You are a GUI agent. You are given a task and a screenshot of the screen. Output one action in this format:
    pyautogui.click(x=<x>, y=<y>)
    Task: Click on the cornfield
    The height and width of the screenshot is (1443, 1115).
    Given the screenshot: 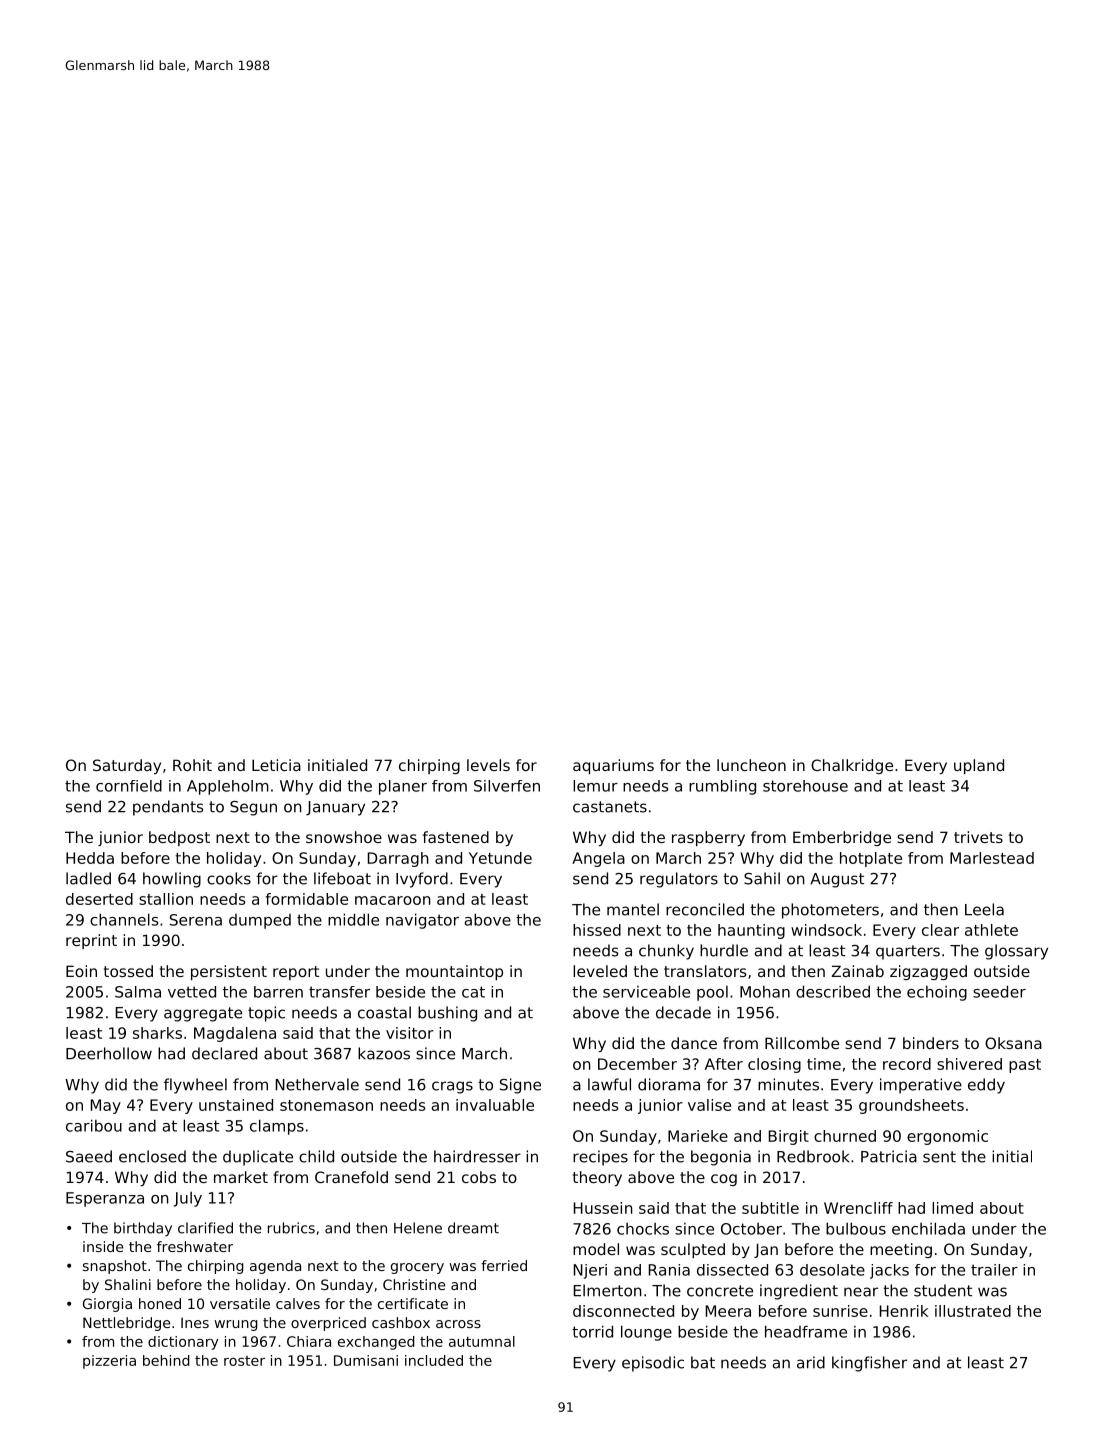 What is the action you would take?
    pyautogui.click(x=129, y=786)
